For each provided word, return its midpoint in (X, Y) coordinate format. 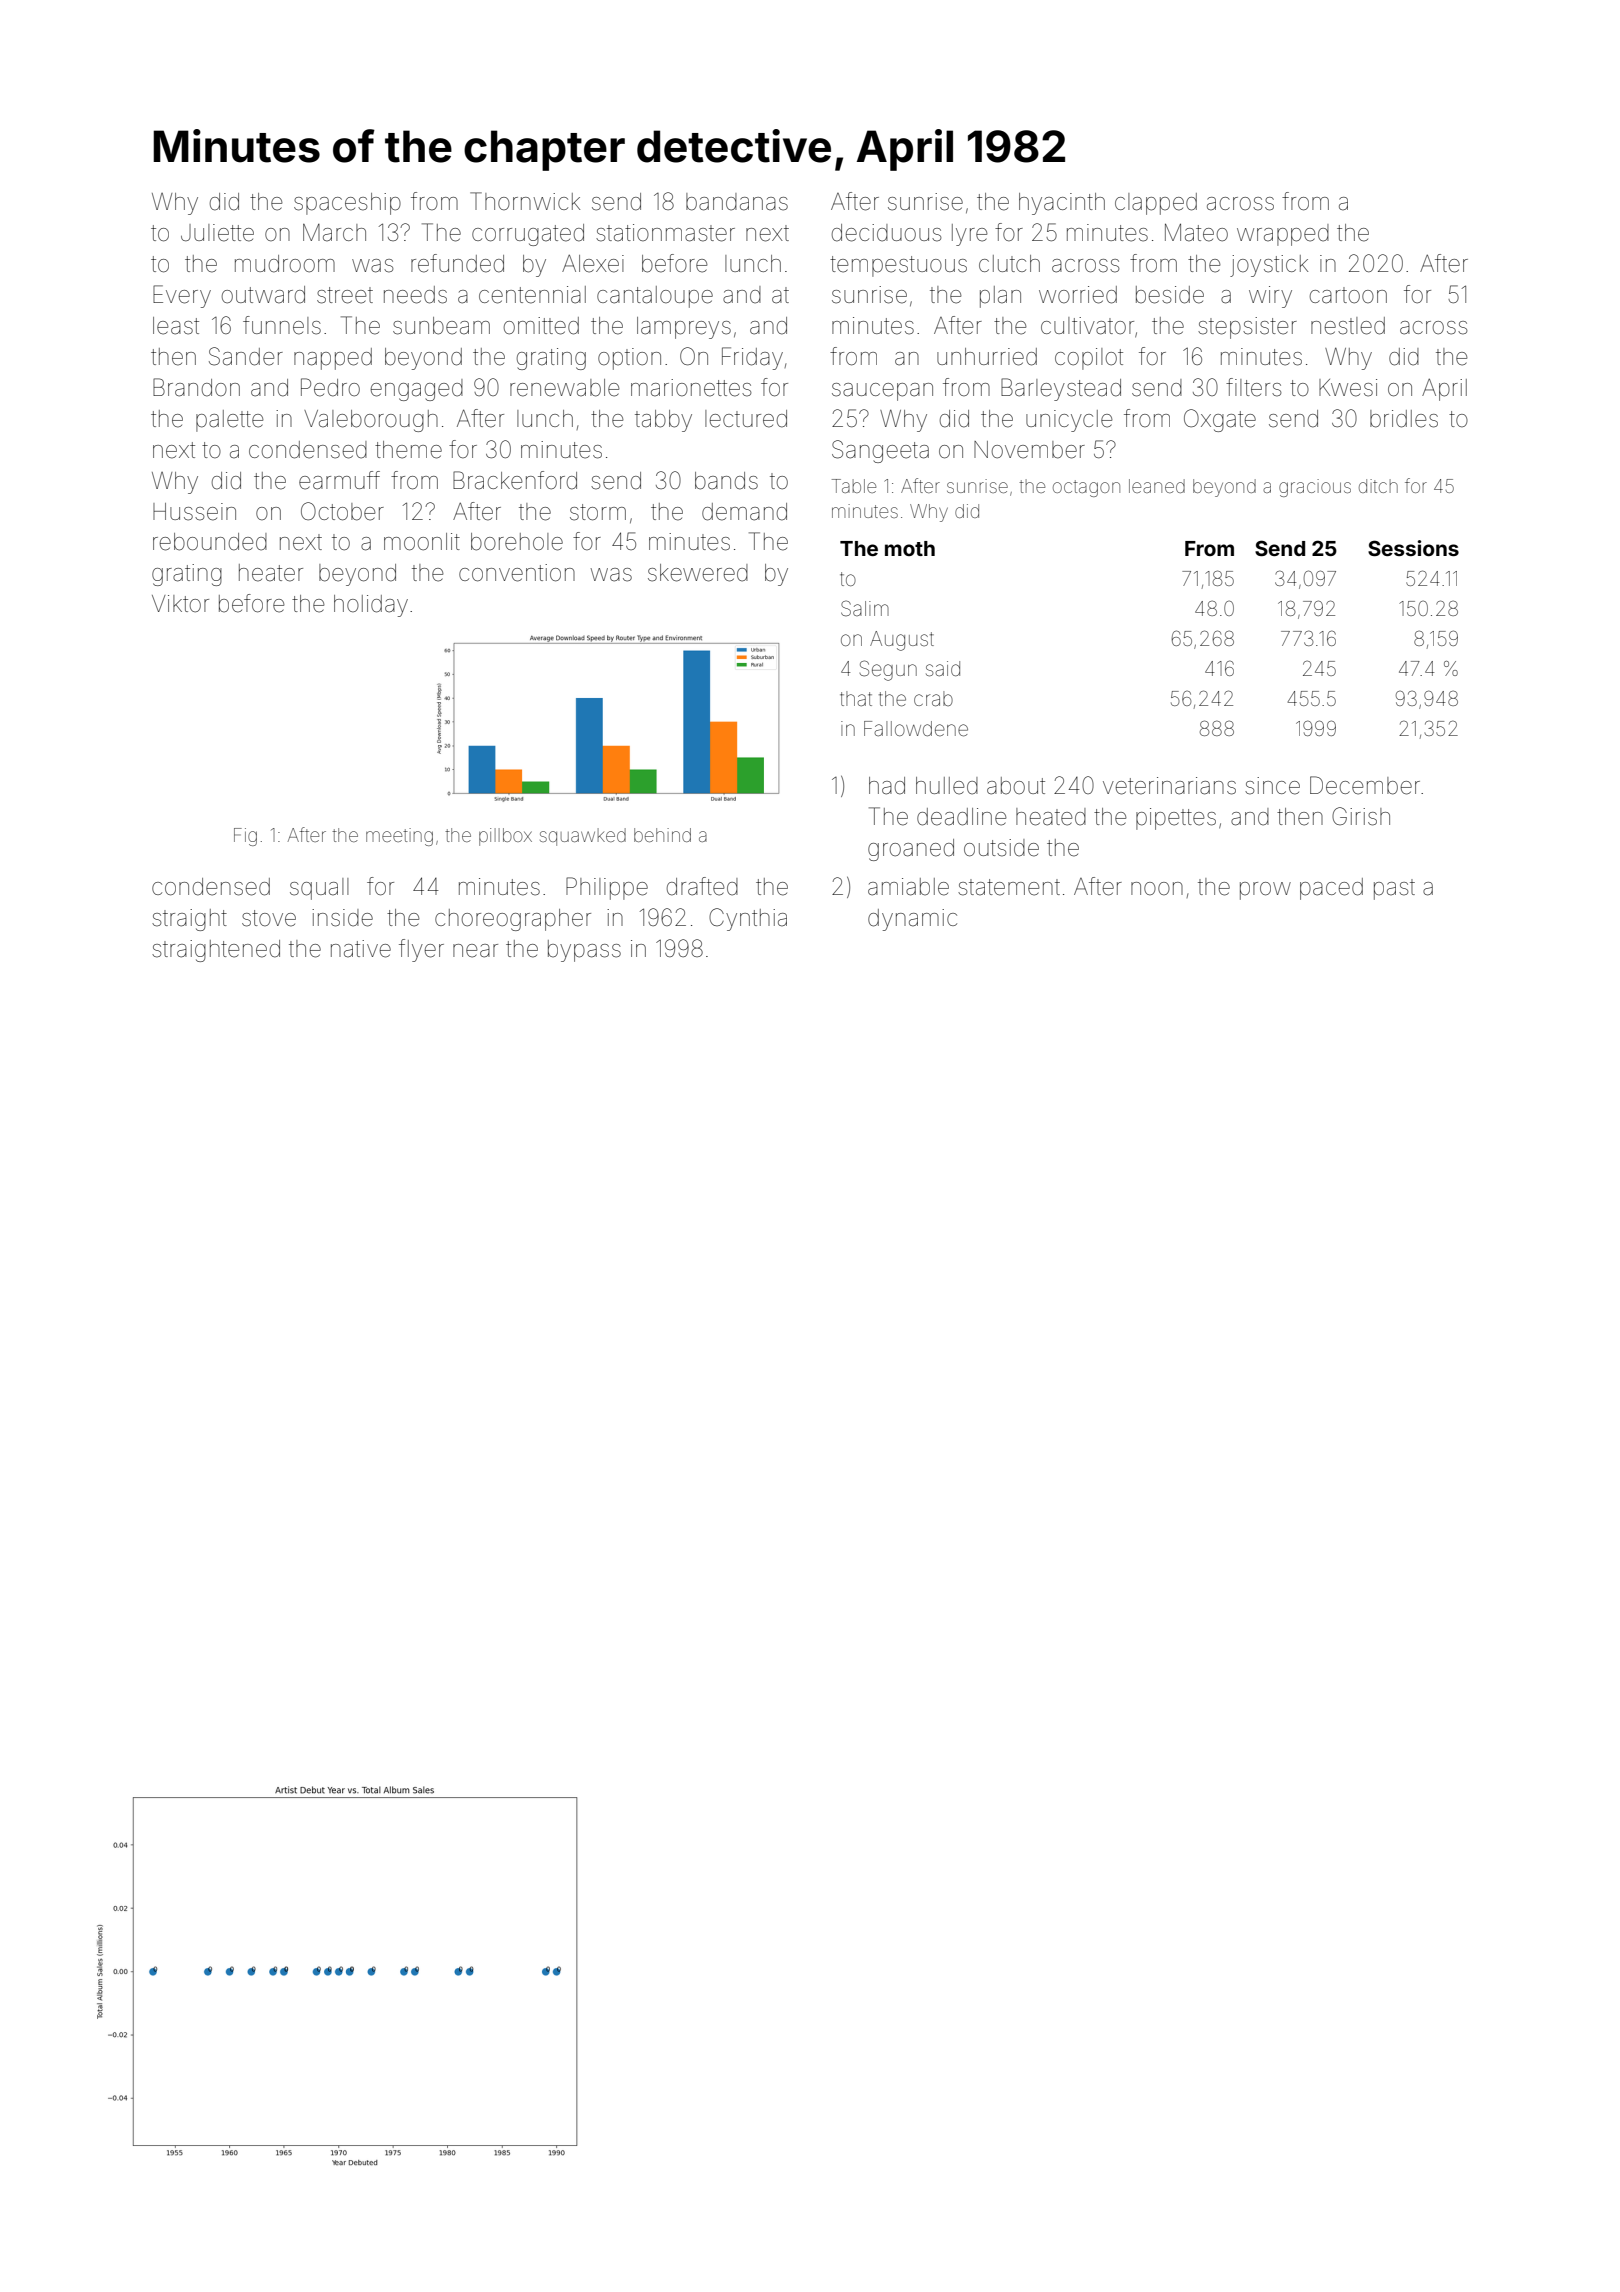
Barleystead (1061, 389)
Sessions (1413, 548)
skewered (698, 573)
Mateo (1196, 233)
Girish (1361, 816)
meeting (399, 837)
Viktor (180, 603)
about (1016, 786)
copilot (1089, 359)
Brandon (196, 387)
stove (269, 918)
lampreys (684, 328)
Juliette (217, 233)
